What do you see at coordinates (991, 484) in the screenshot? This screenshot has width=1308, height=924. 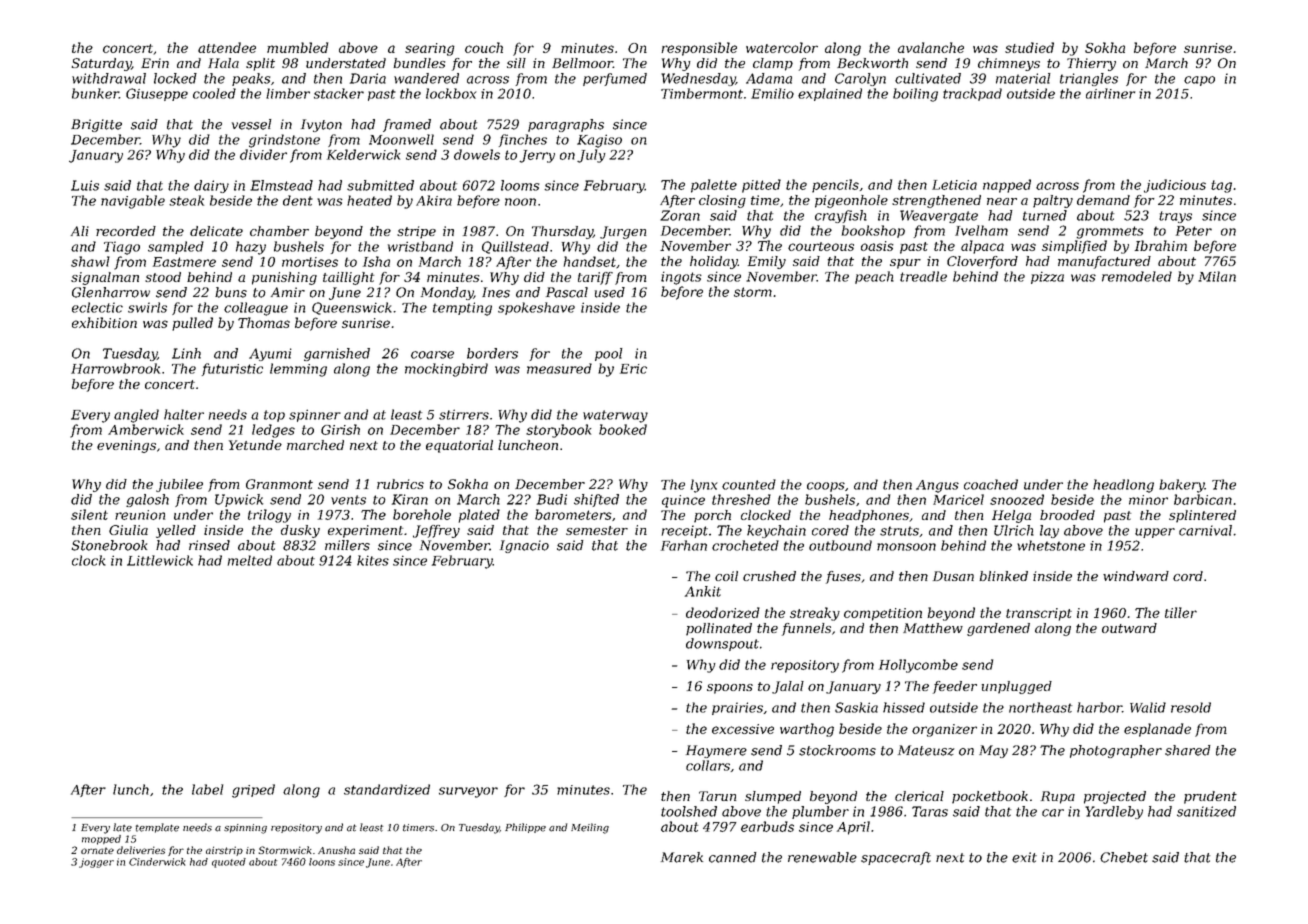 I see `coached` at bounding box center [991, 484].
